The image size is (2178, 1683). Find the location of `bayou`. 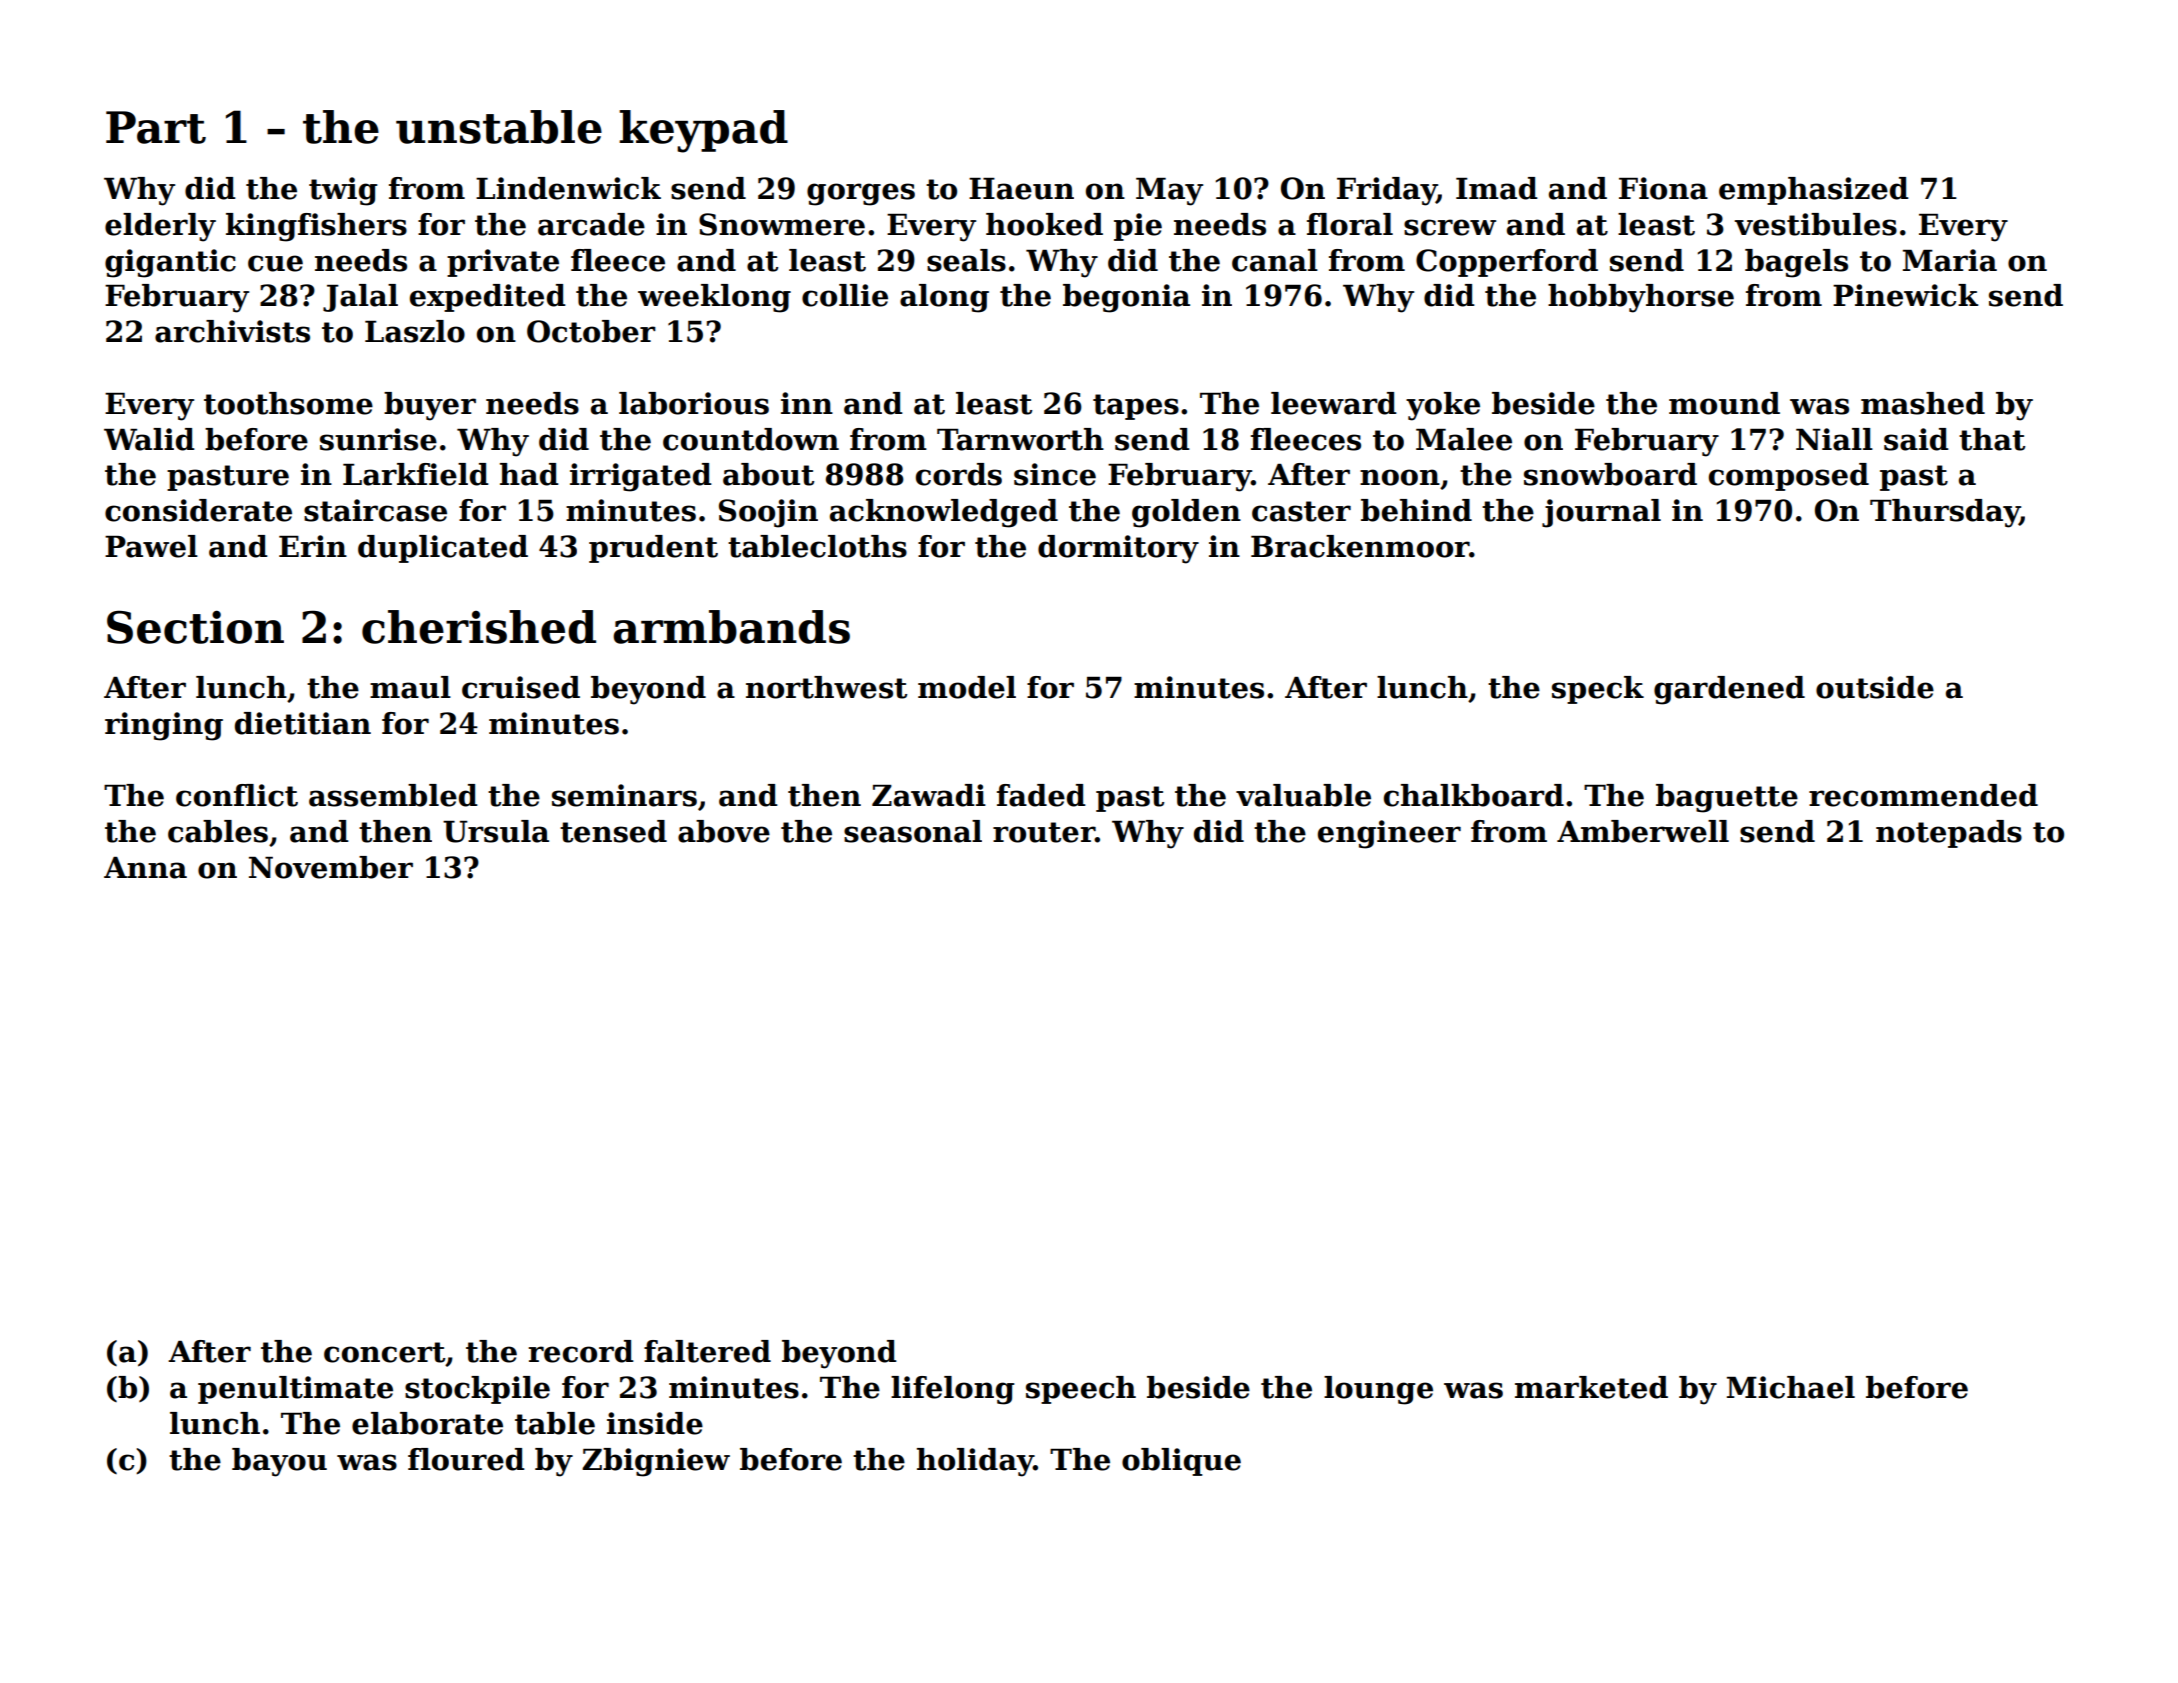

bayou is located at coordinates (279, 1462).
